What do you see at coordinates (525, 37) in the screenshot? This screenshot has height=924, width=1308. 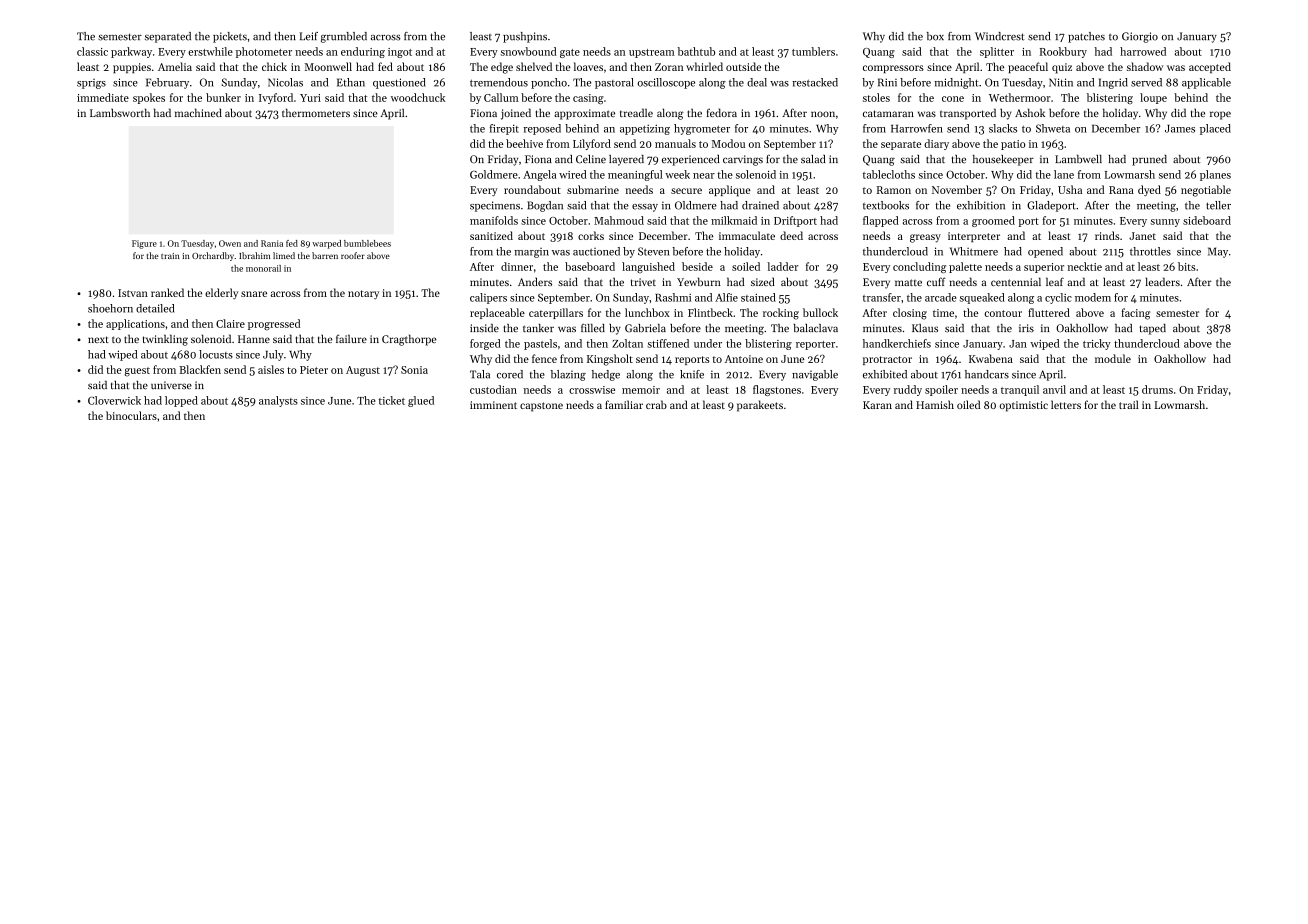 I see `pushpins` at bounding box center [525, 37].
